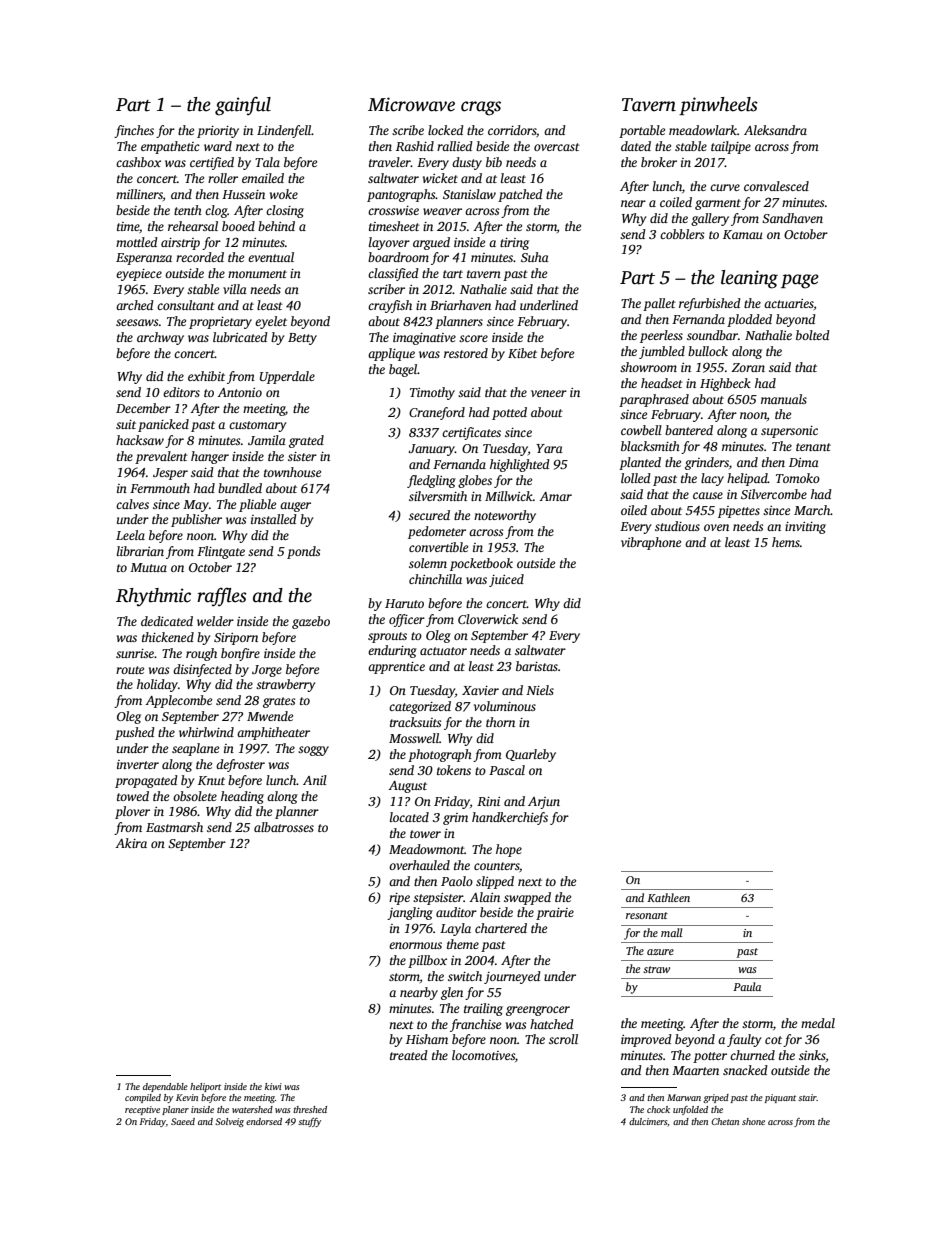  What do you see at coordinates (310, 1109) in the document?
I see `threshed` at bounding box center [310, 1109].
